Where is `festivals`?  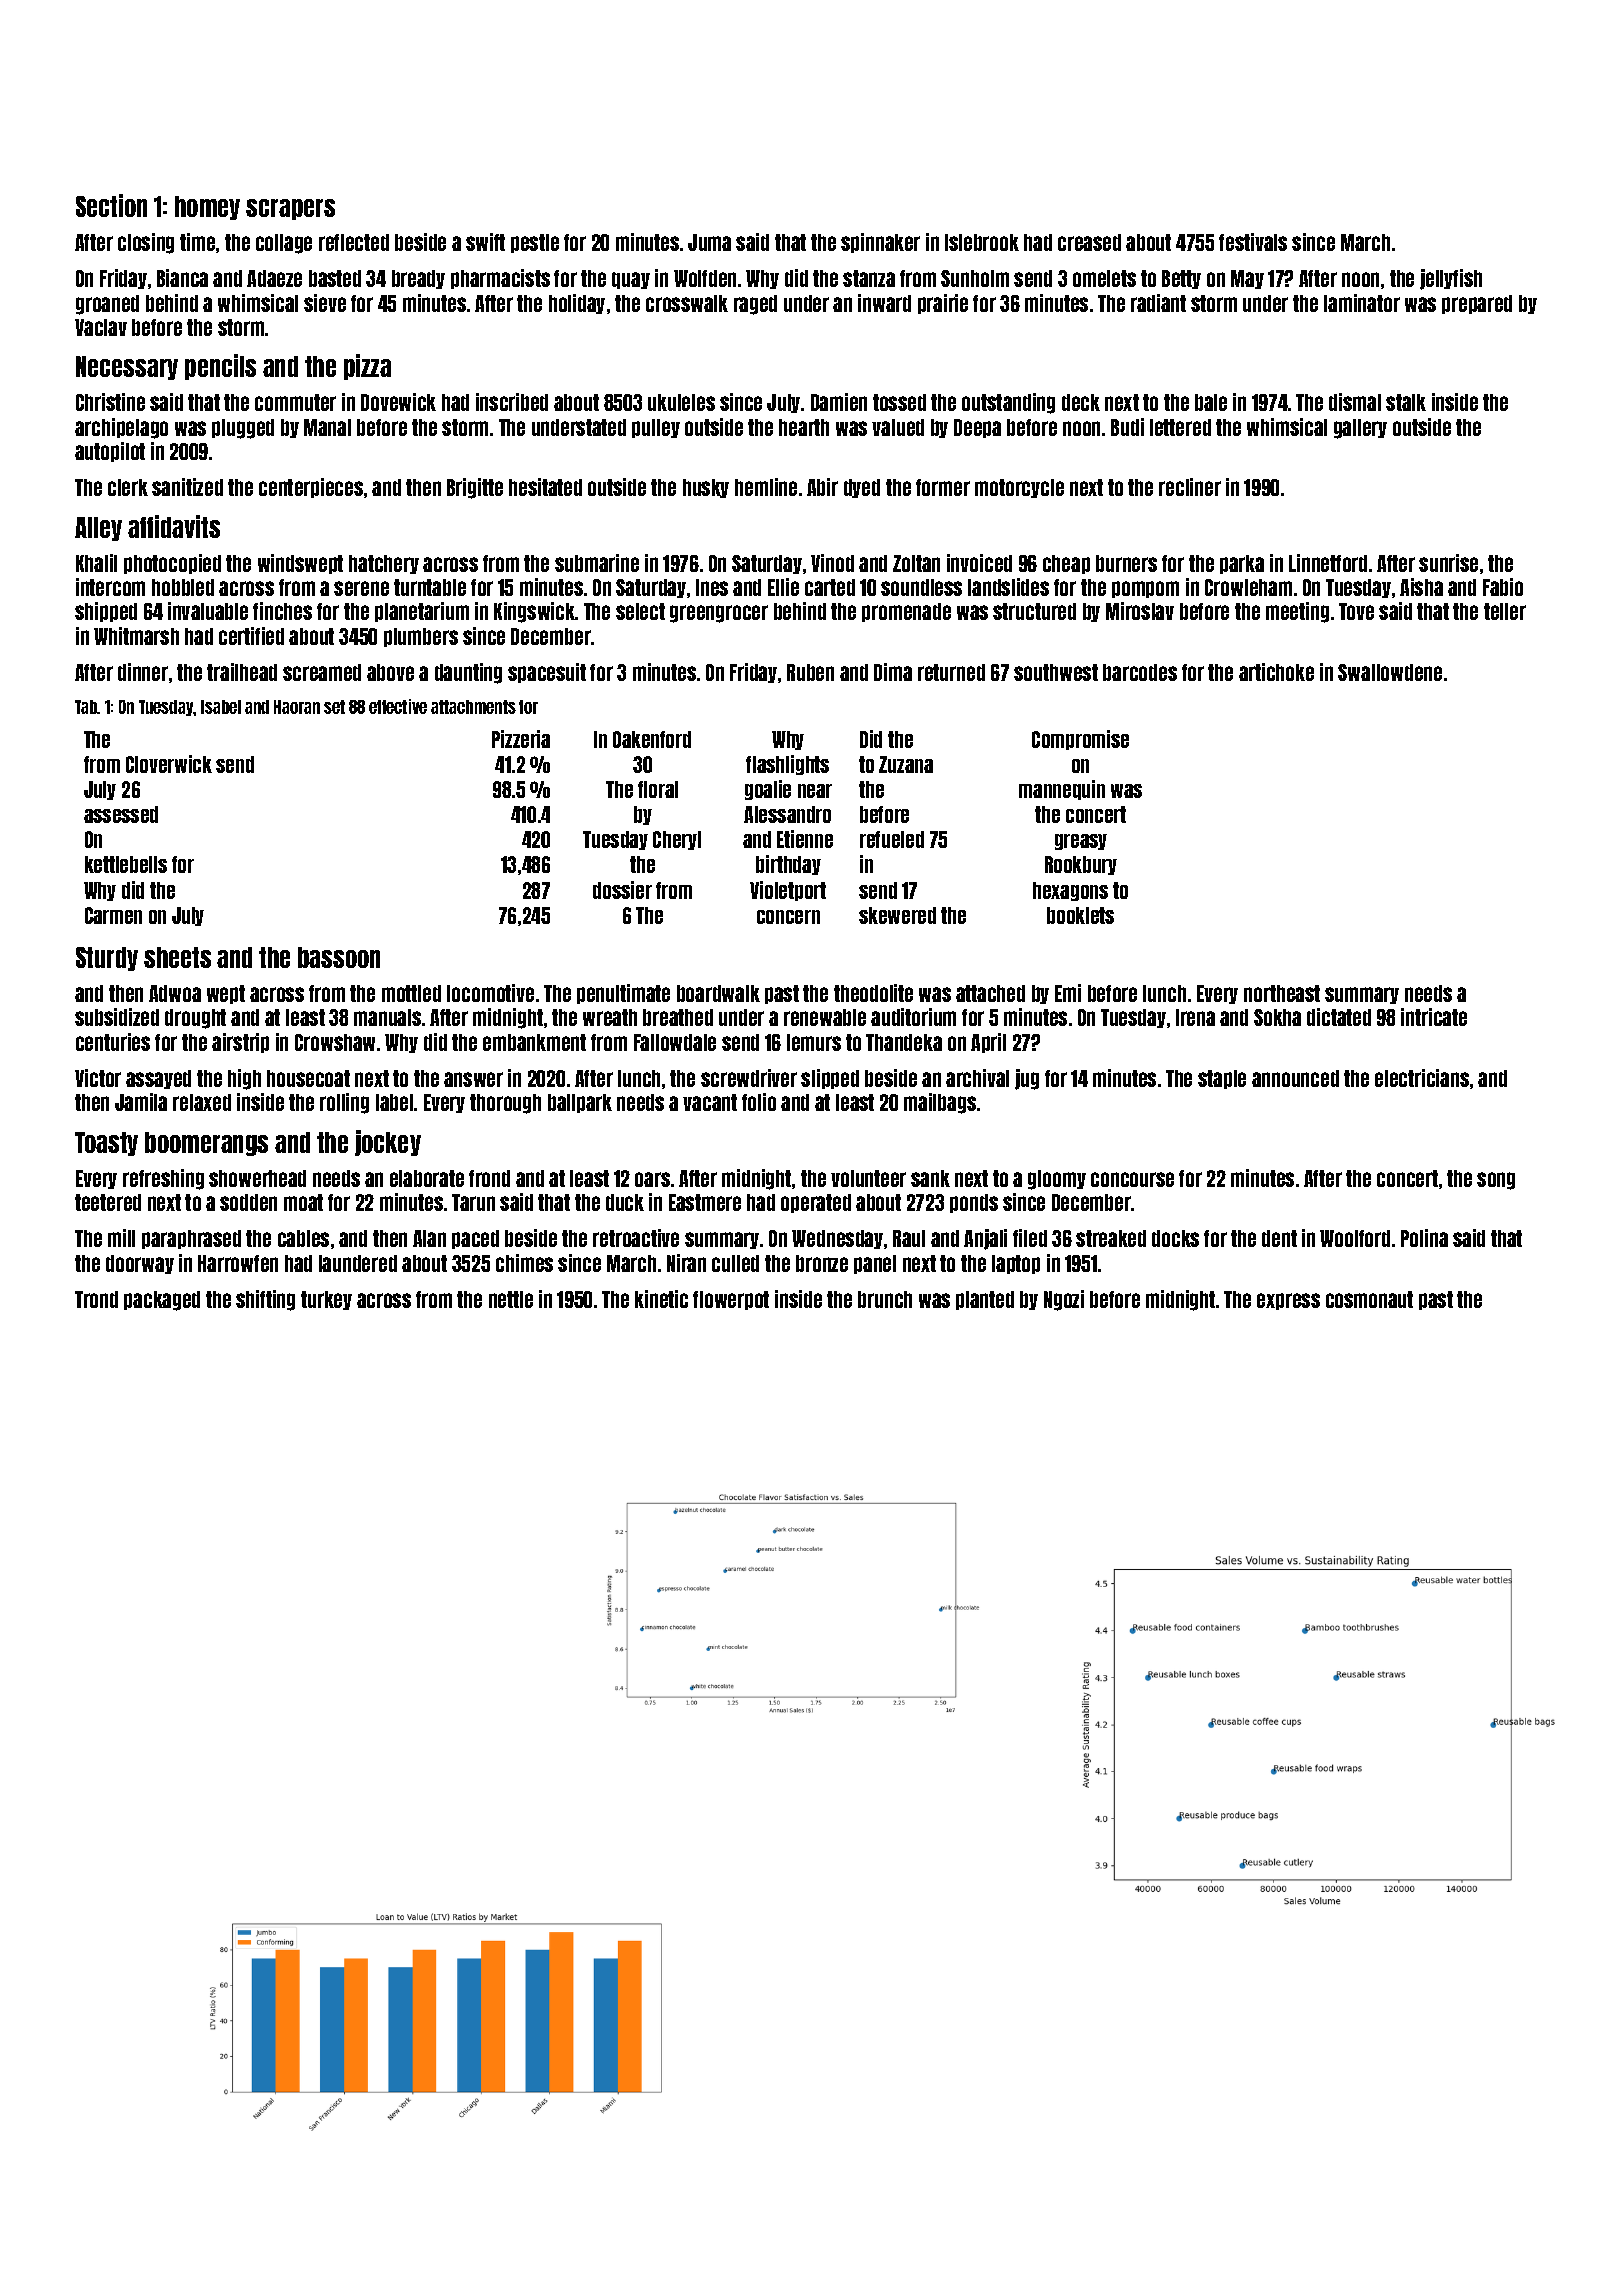 festivals is located at coordinates (1253, 242).
